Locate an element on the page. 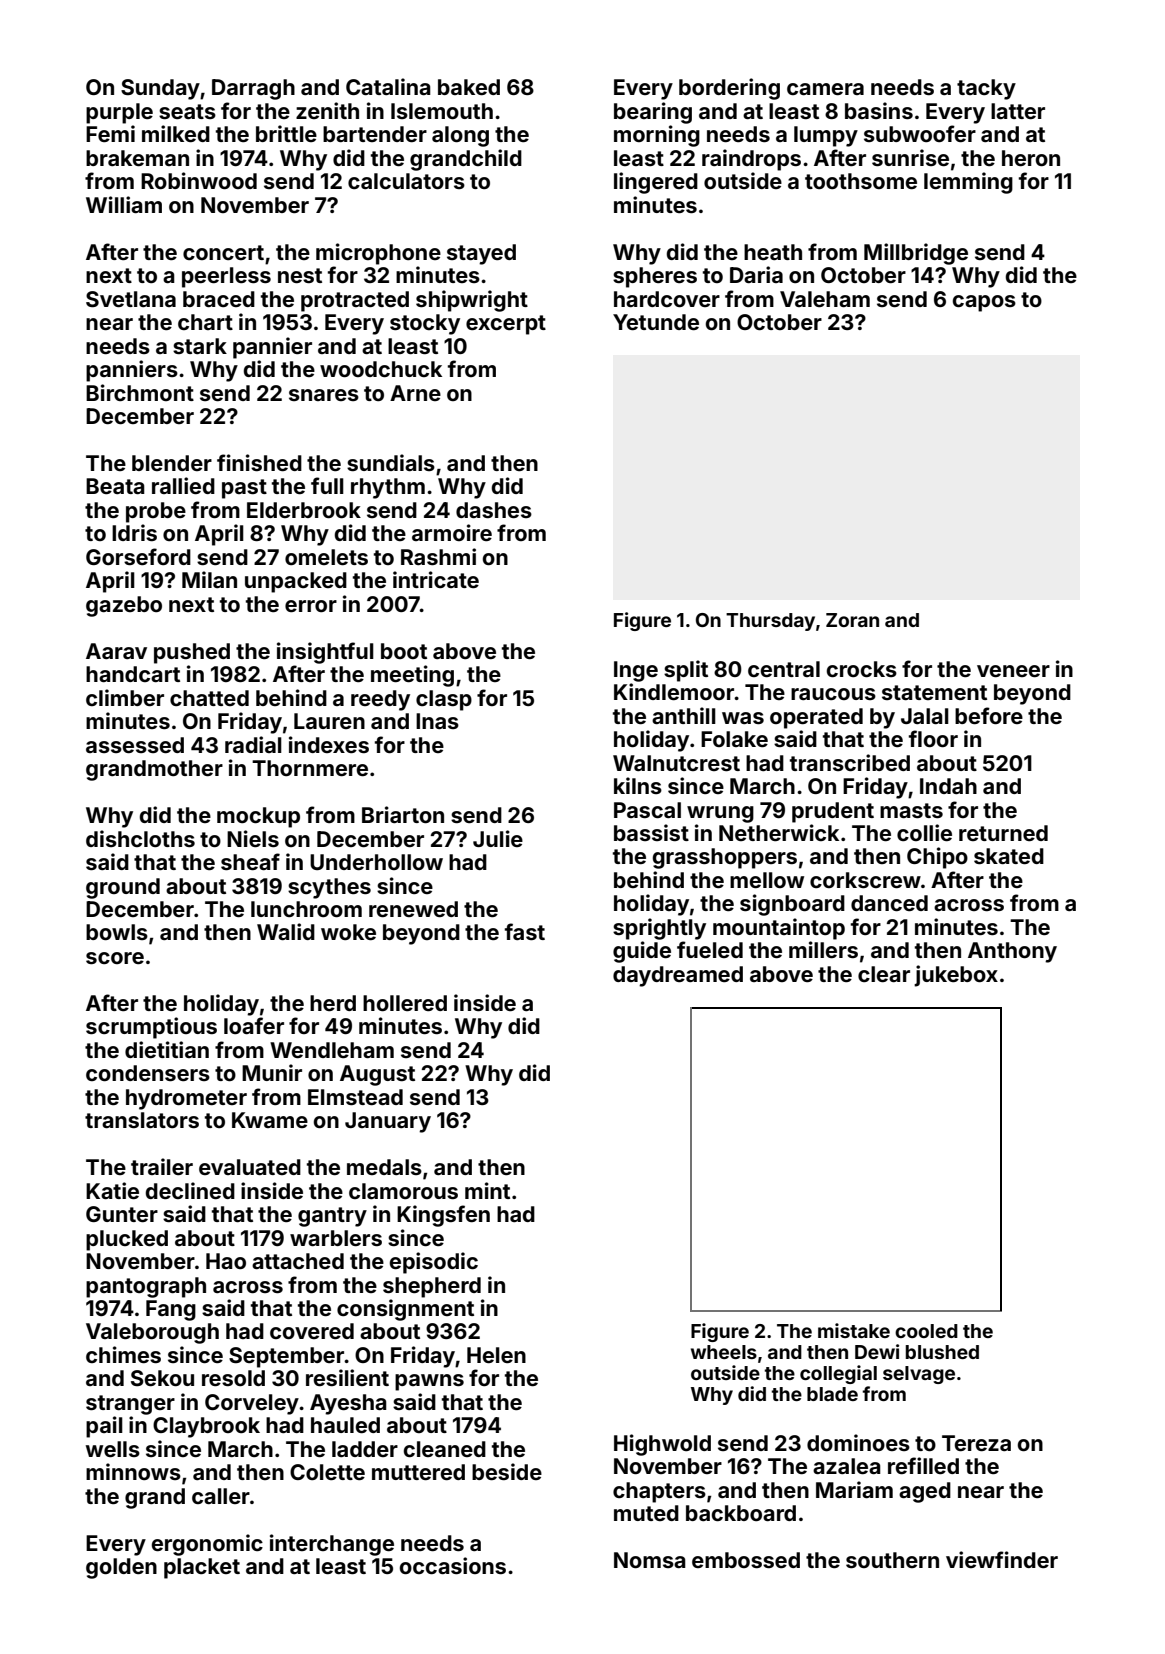  Catalina is located at coordinates (388, 86).
